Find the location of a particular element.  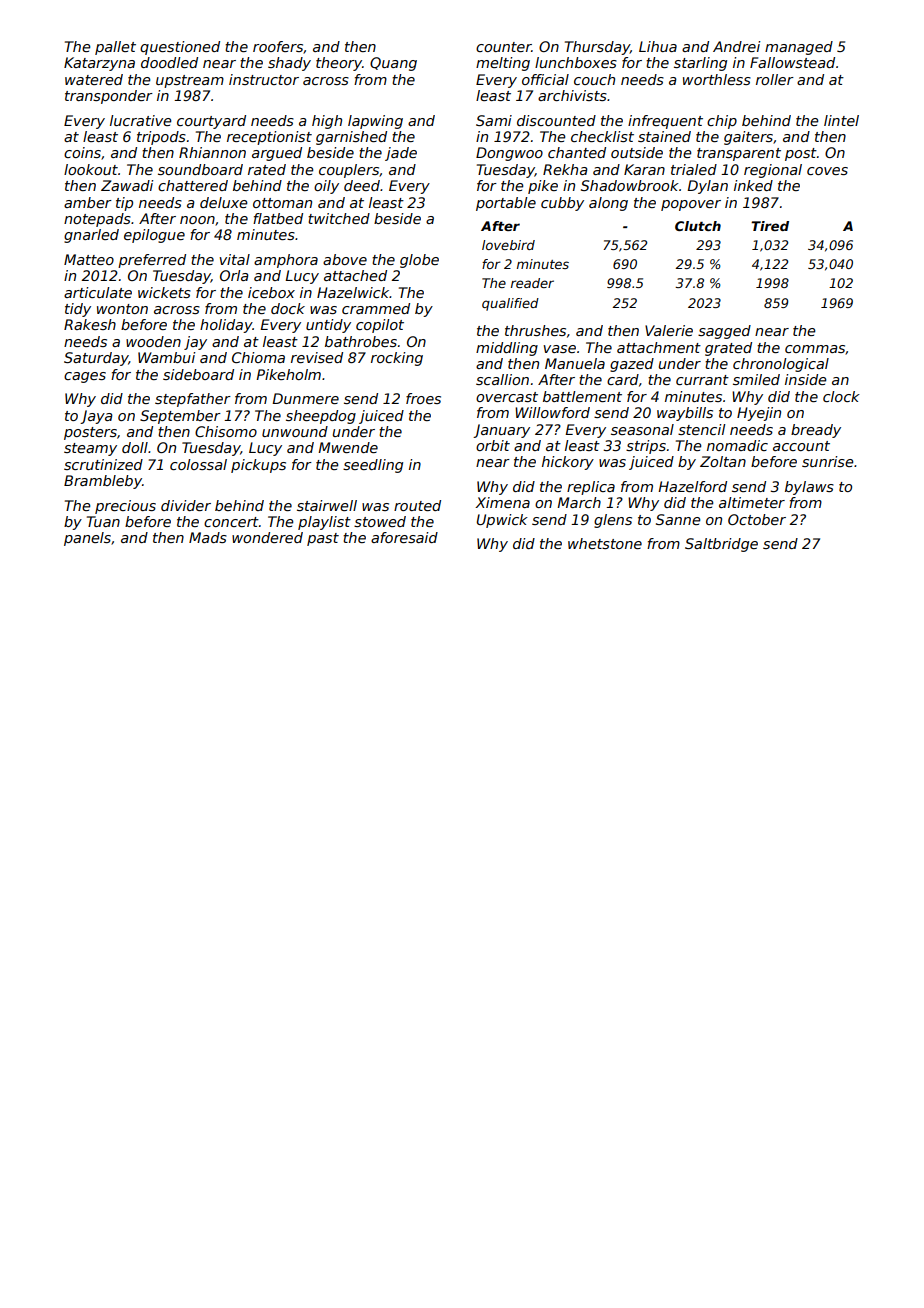

pallet is located at coordinates (115, 48).
